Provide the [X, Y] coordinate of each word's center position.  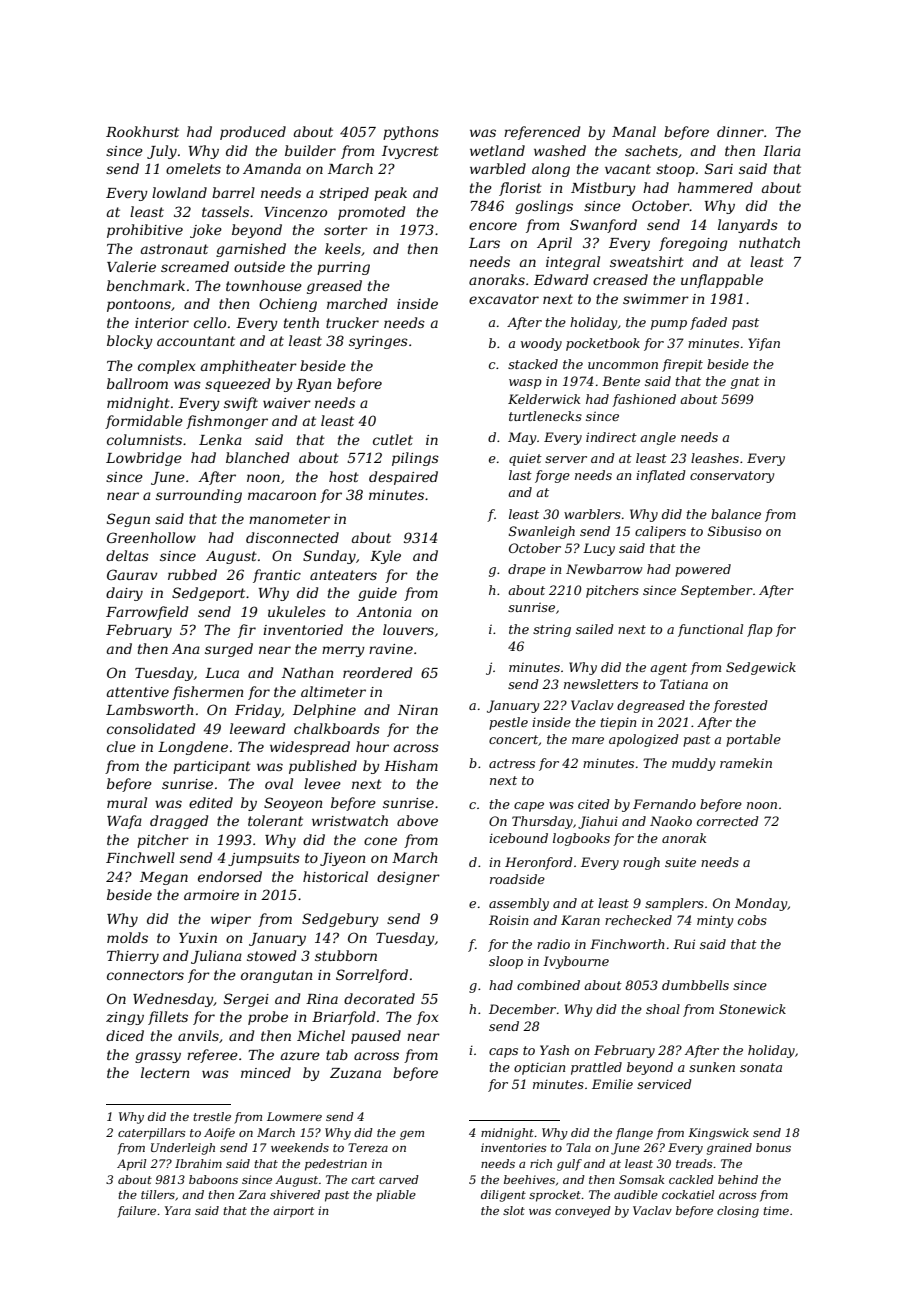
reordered [377, 672]
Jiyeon [342, 859]
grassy [158, 1057]
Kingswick [718, 1134]
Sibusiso [734, 531]
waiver [287, 403]
